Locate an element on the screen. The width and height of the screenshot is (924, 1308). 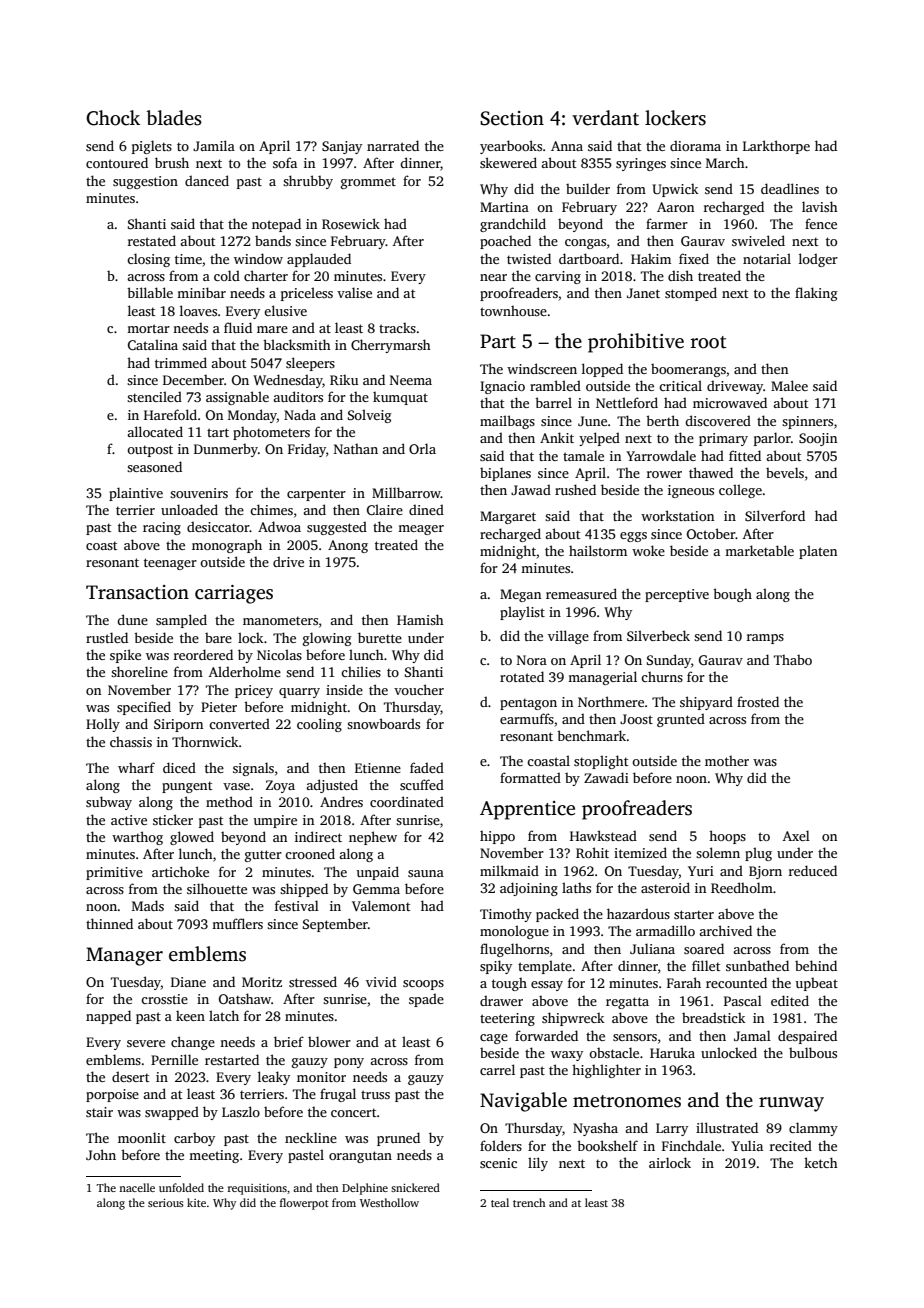
fitted is located at coordinates (745, 455).
